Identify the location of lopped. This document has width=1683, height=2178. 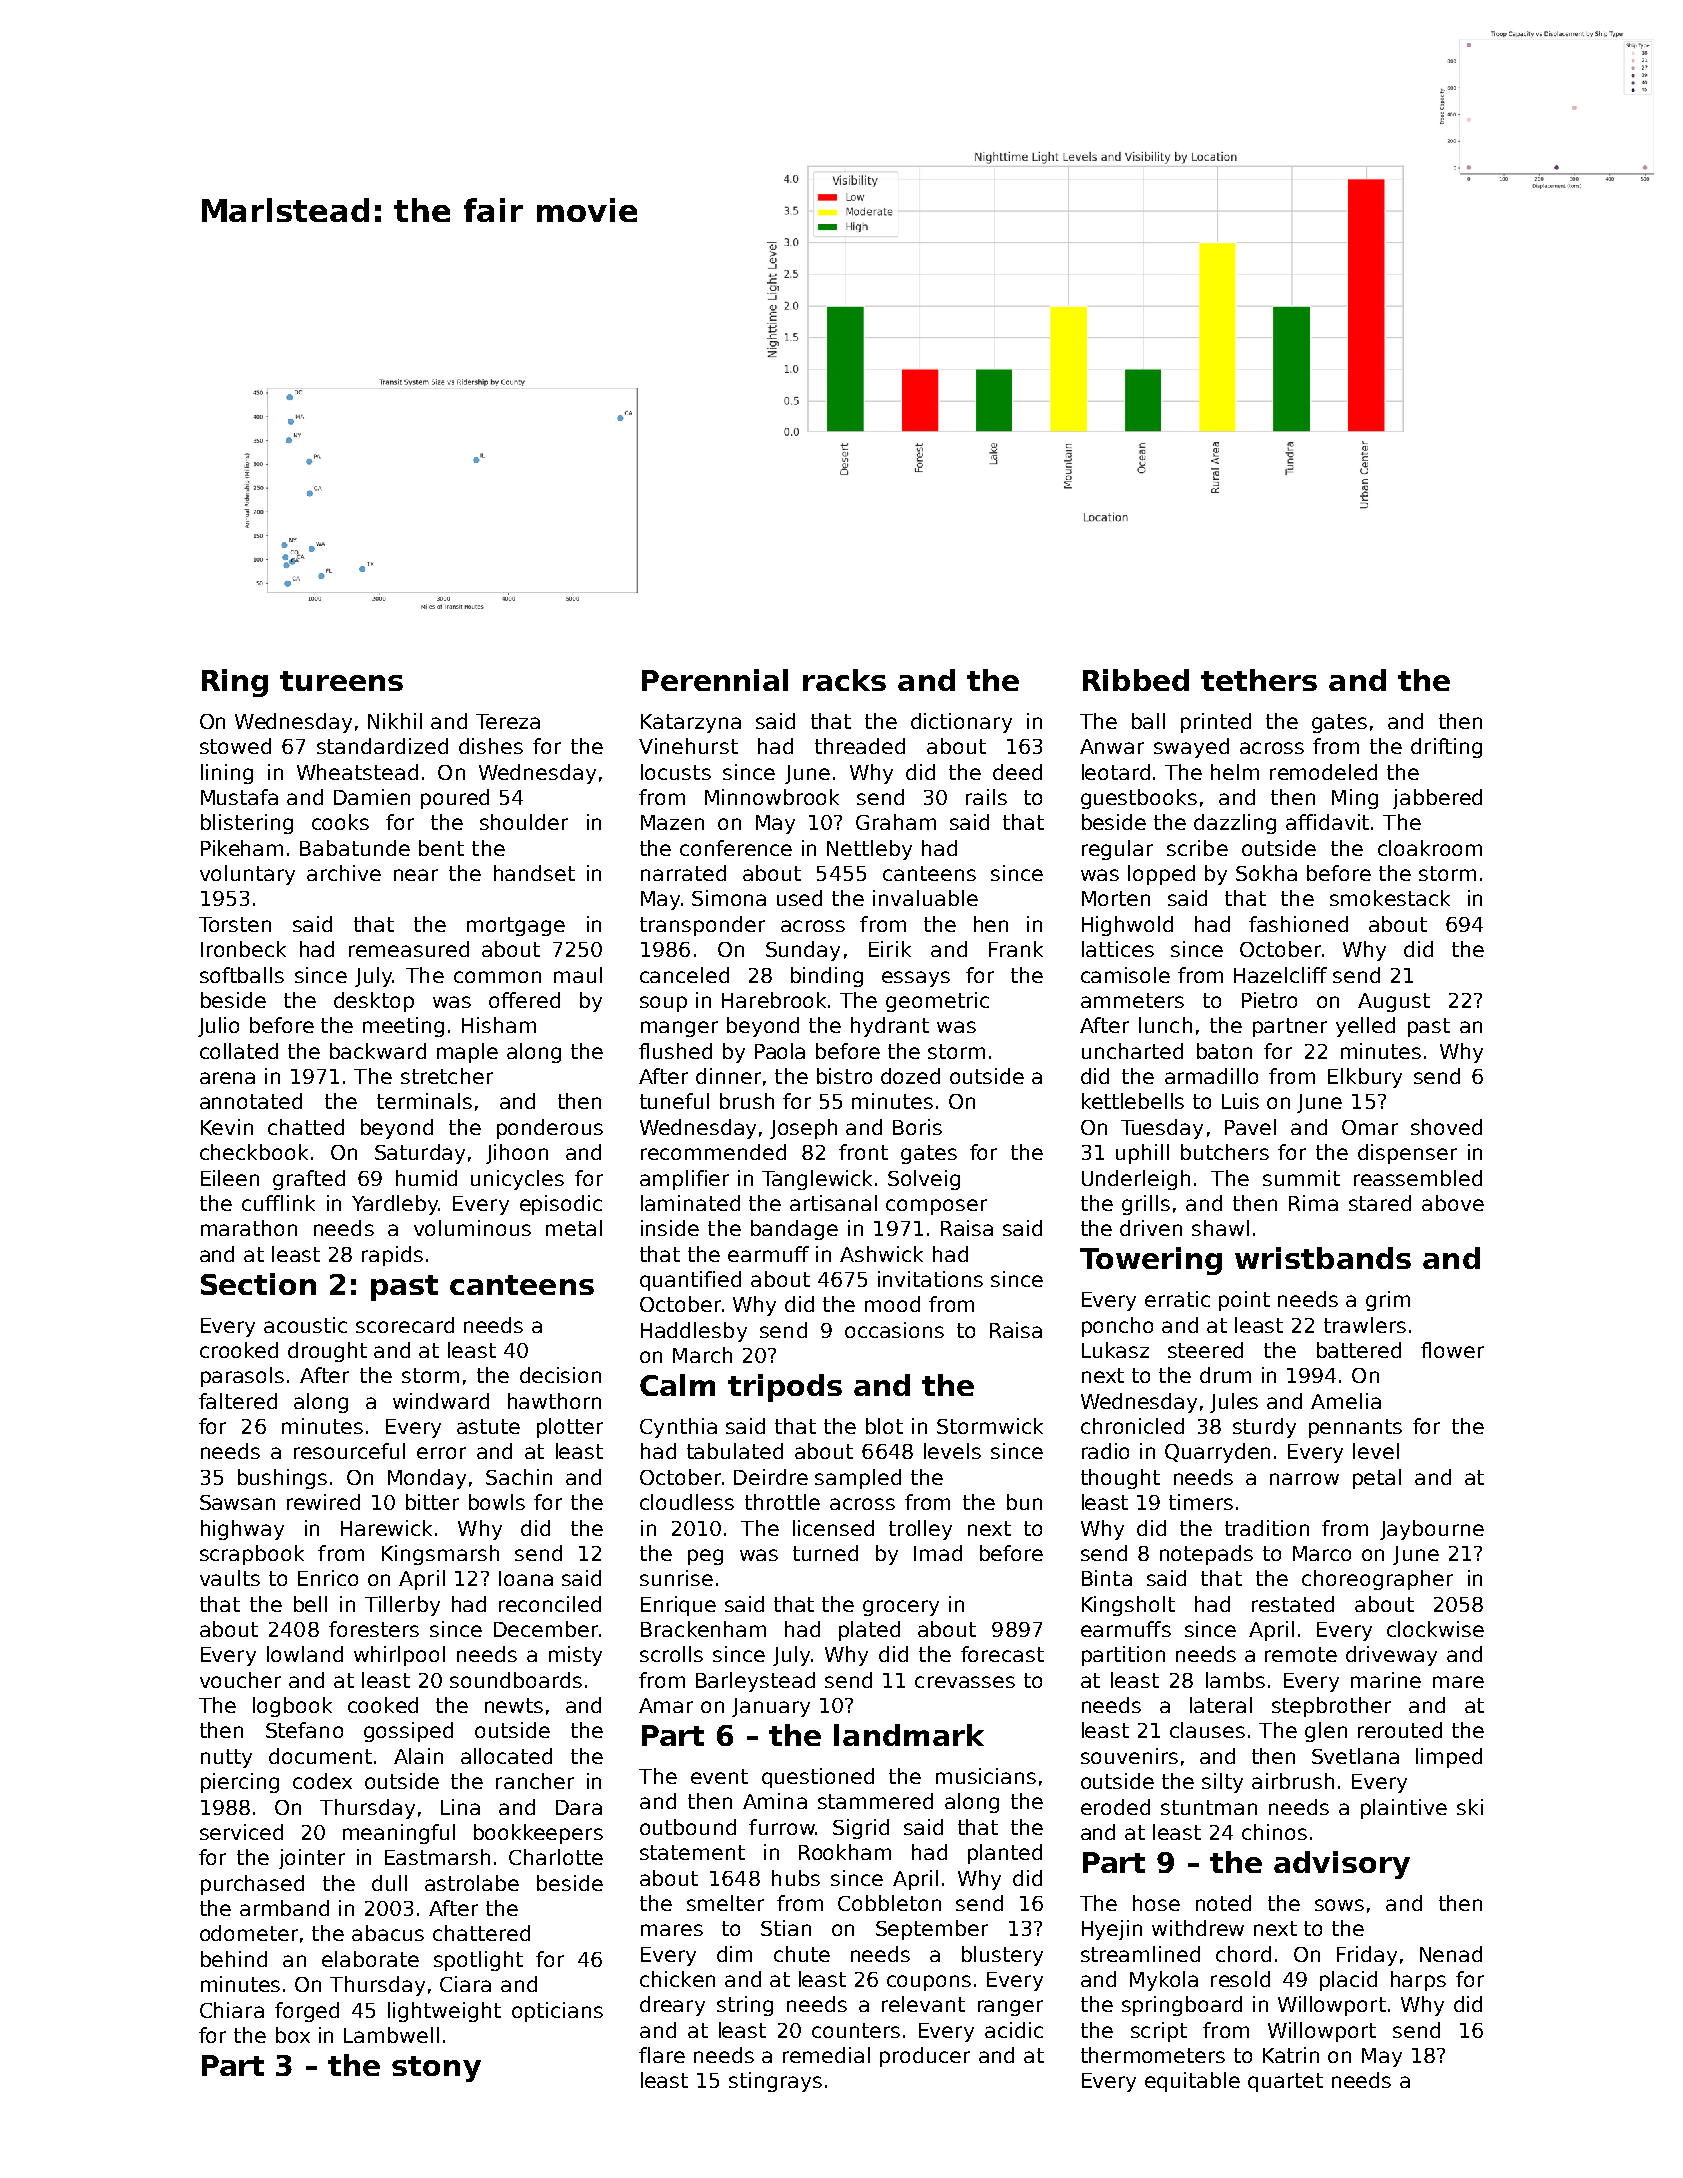
(1161, 875).
